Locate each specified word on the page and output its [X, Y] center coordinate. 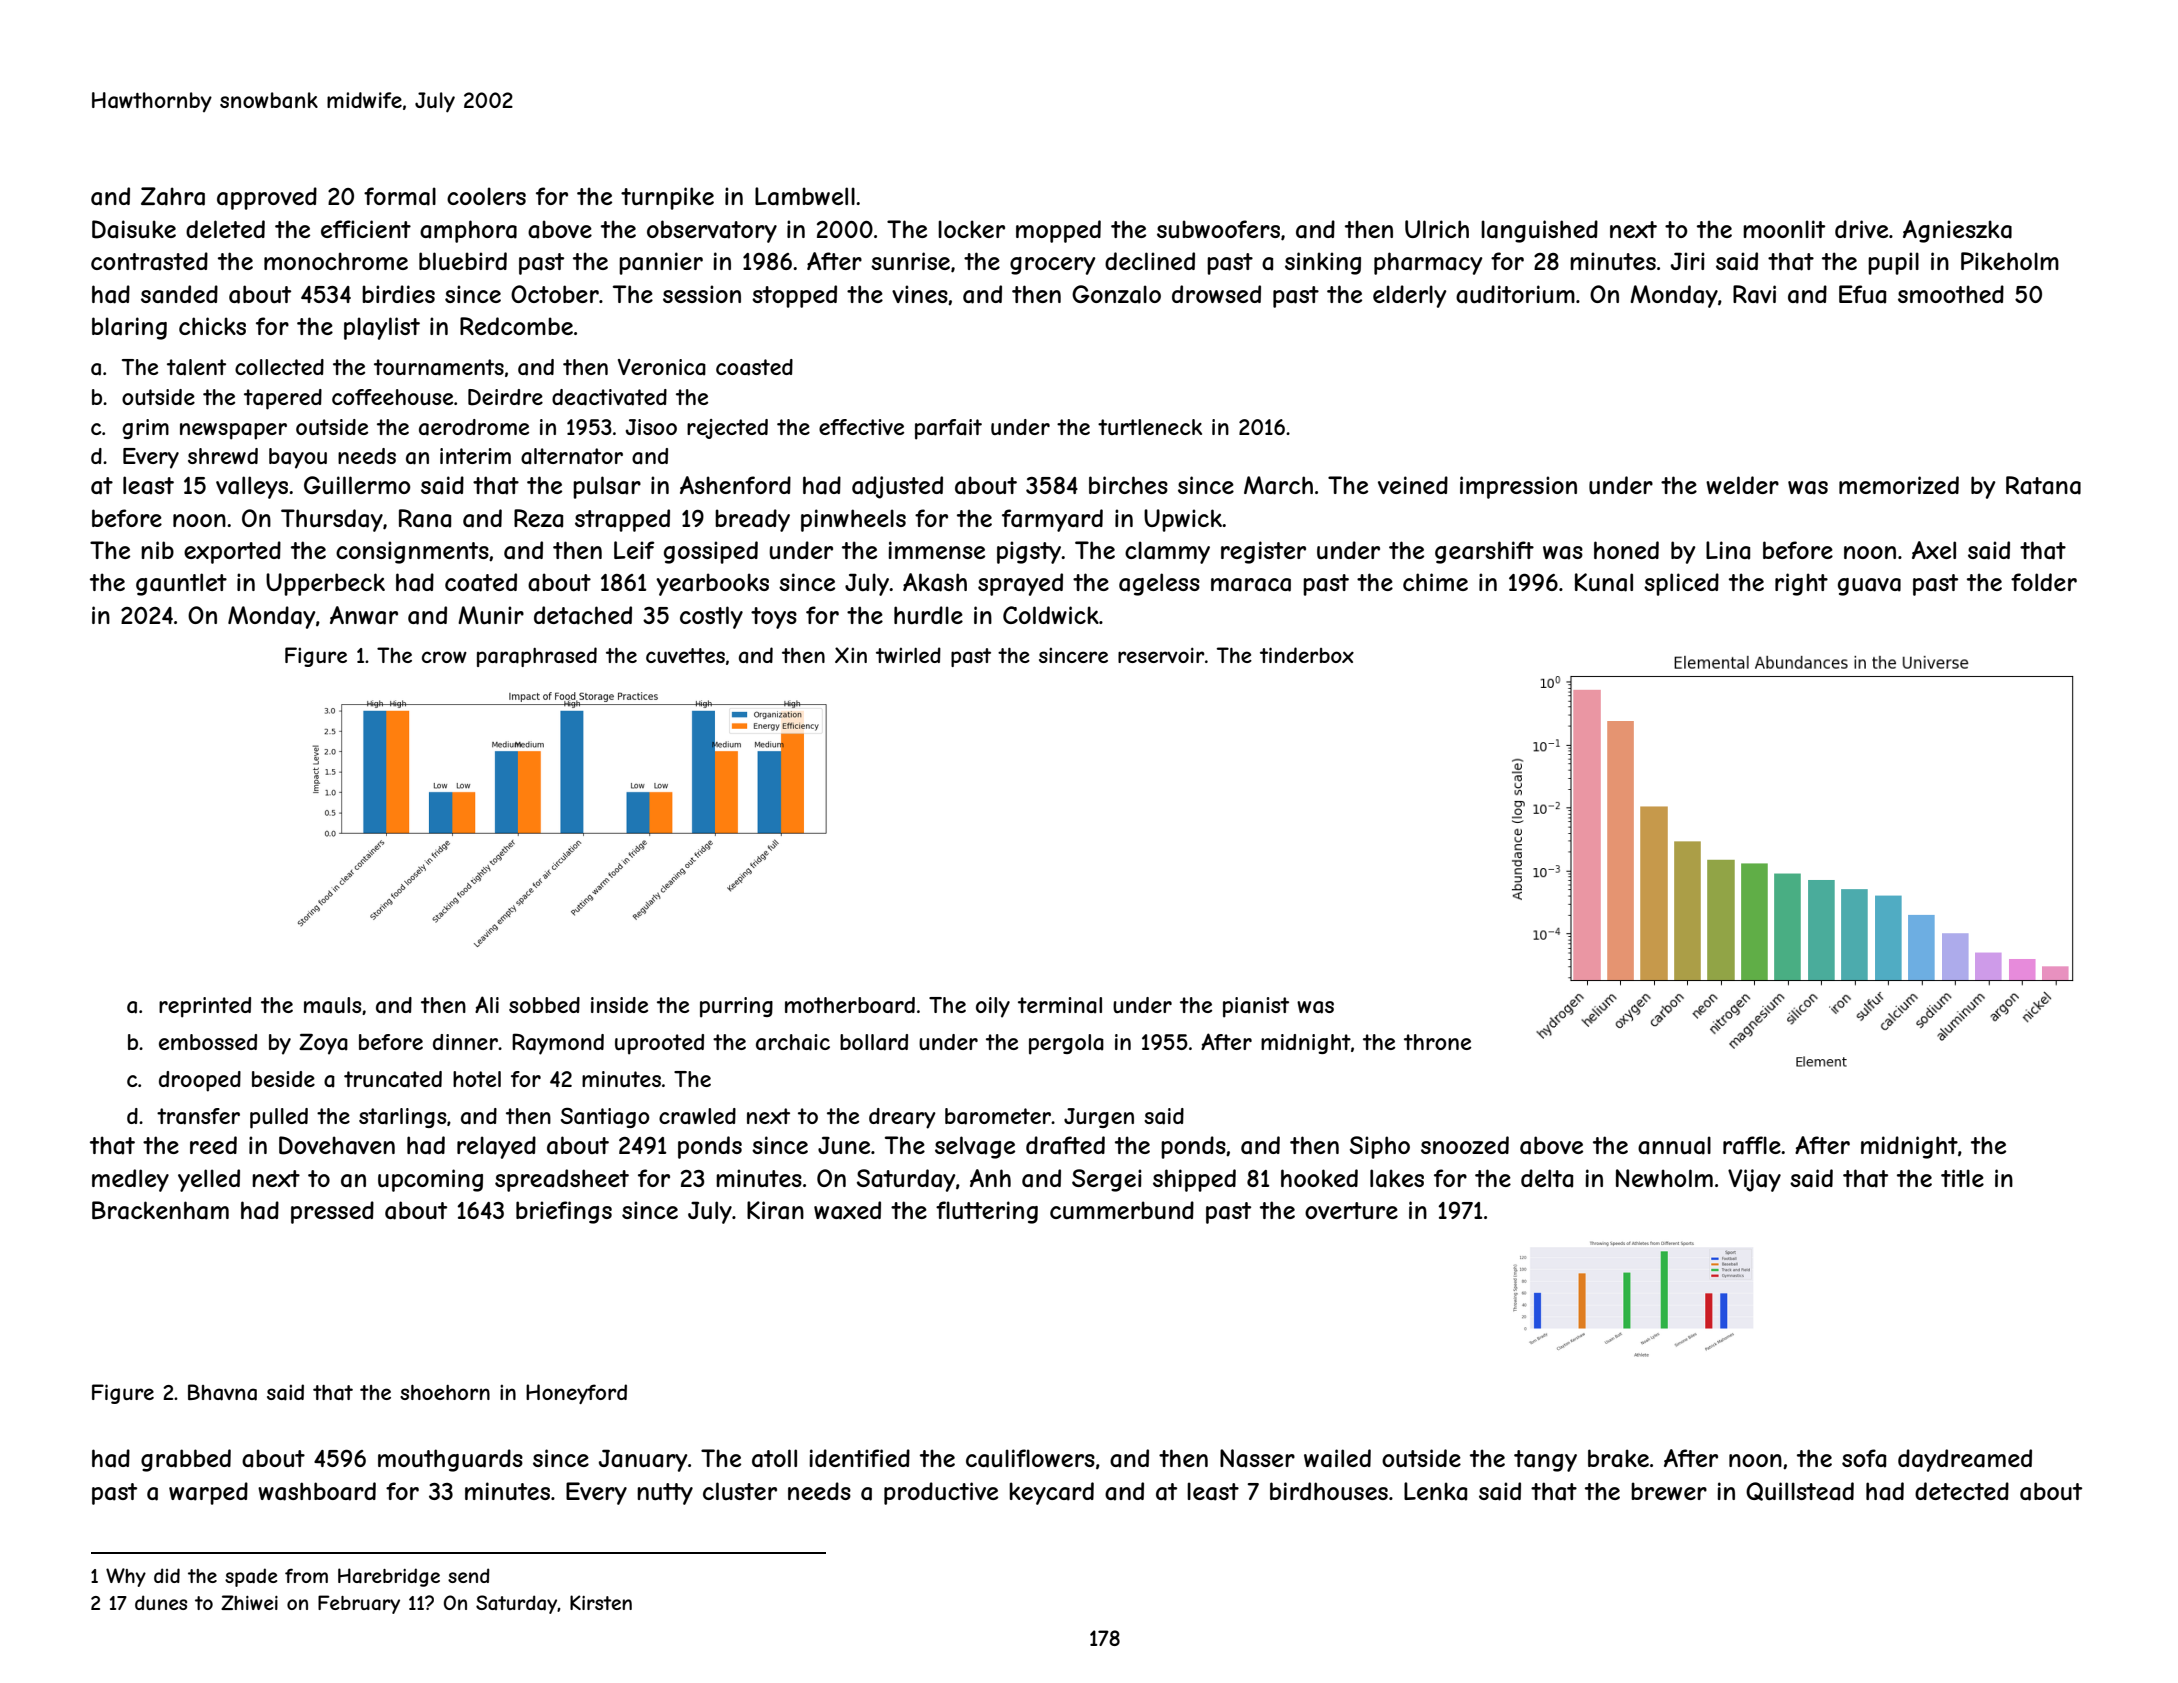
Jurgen [1099, 1118]
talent [196, 367]
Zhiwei [249, 1602]
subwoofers [1218, 229]
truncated [393, 1079]
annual [1674, 1145]
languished [1539, 231]
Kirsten [601, 1602]
